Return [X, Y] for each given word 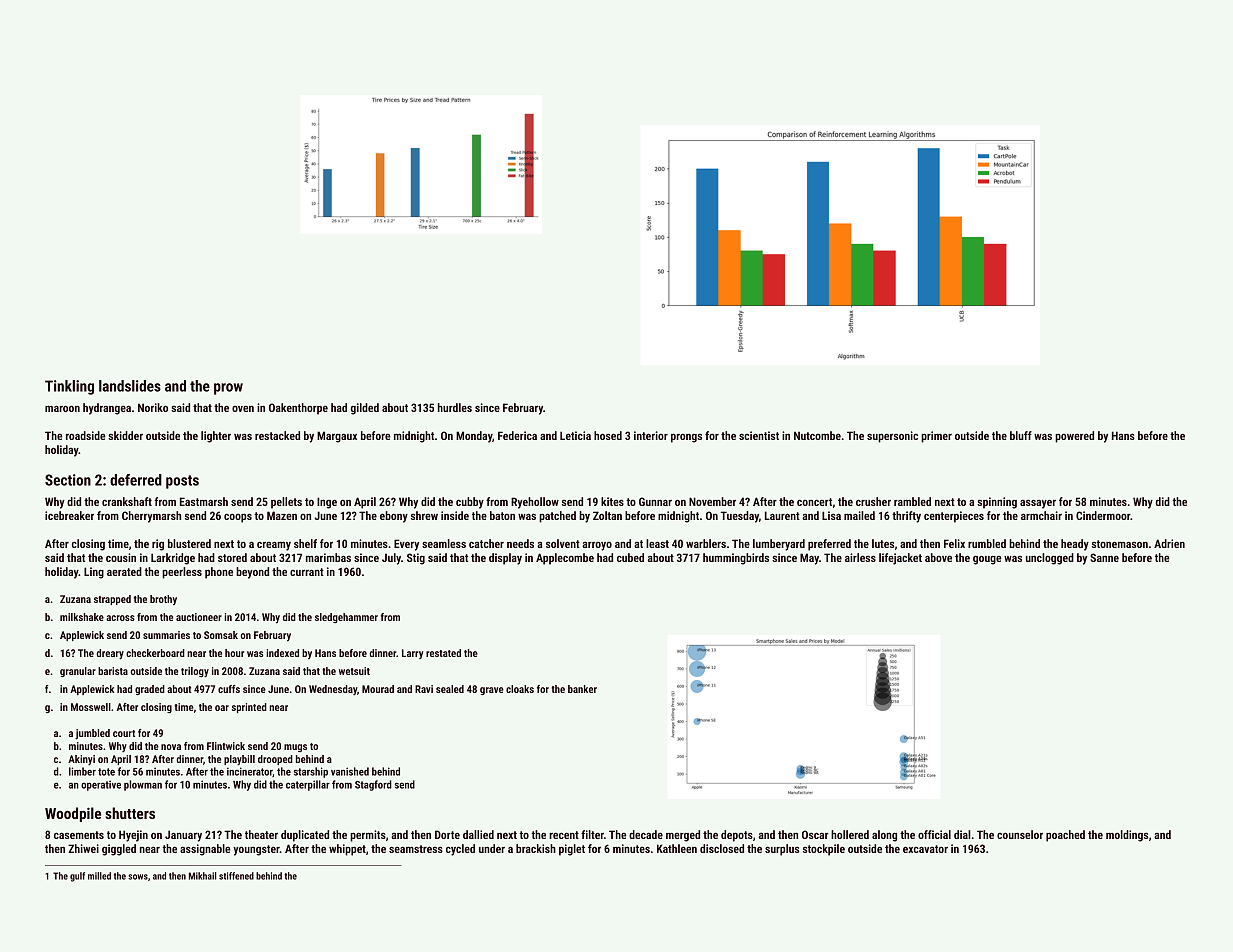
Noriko [153, 407]
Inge [327, 503]
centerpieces [954, 517]
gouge [987, 560]
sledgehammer [346, 618]
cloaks [520, 689]
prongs [686, 438]
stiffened [236, 876]
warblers [706, 543]
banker [582, 689]
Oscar [815, 834]
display [505, 559]
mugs [295, 748]
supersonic [892, 437]
